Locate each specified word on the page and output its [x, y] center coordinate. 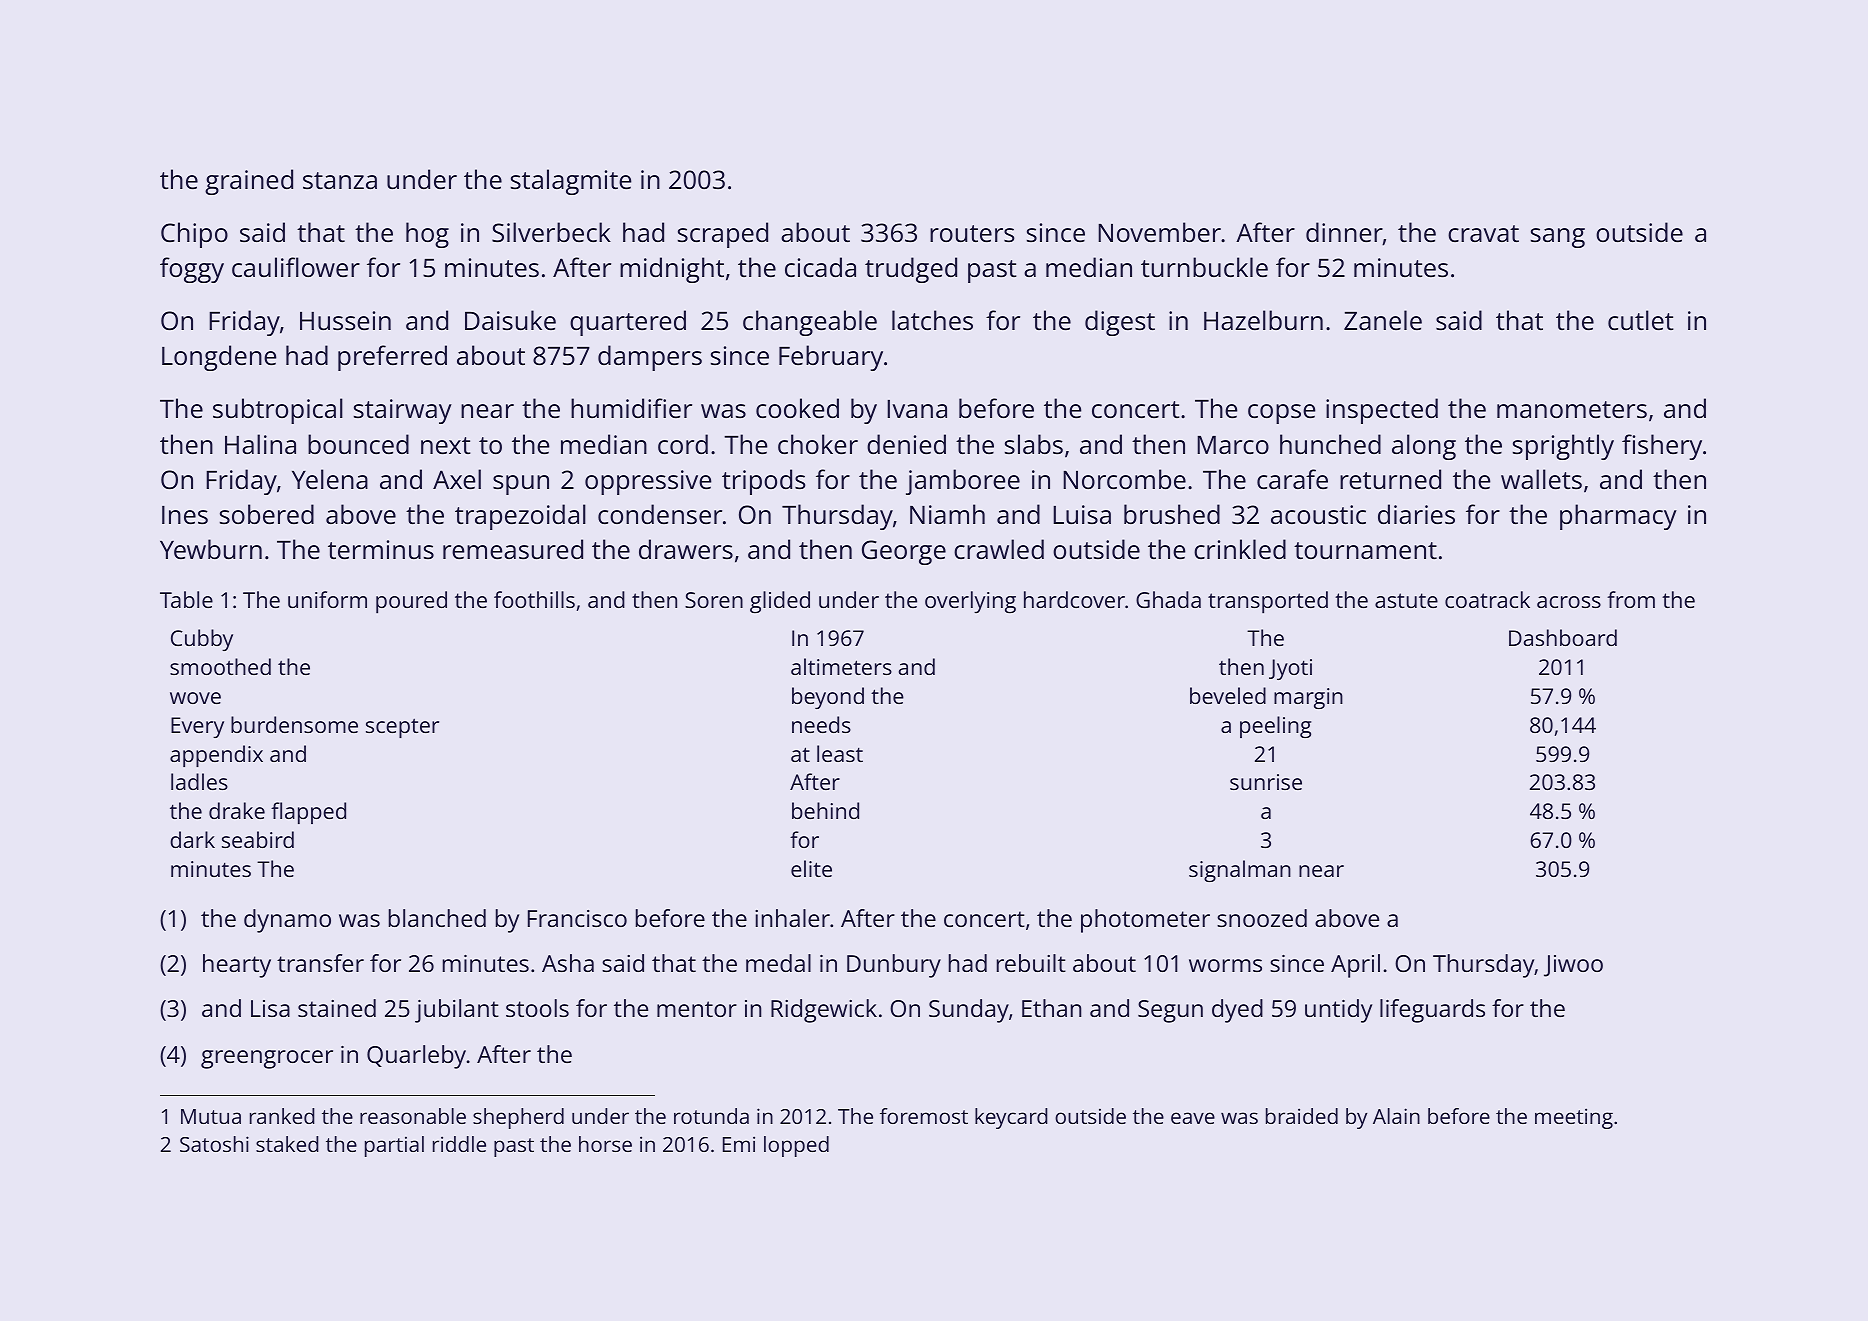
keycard [1011, 1118]
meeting [1574, 1118]
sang [1558, 238]
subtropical [278, 411]
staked [287, 1144]
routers [972, 233]
